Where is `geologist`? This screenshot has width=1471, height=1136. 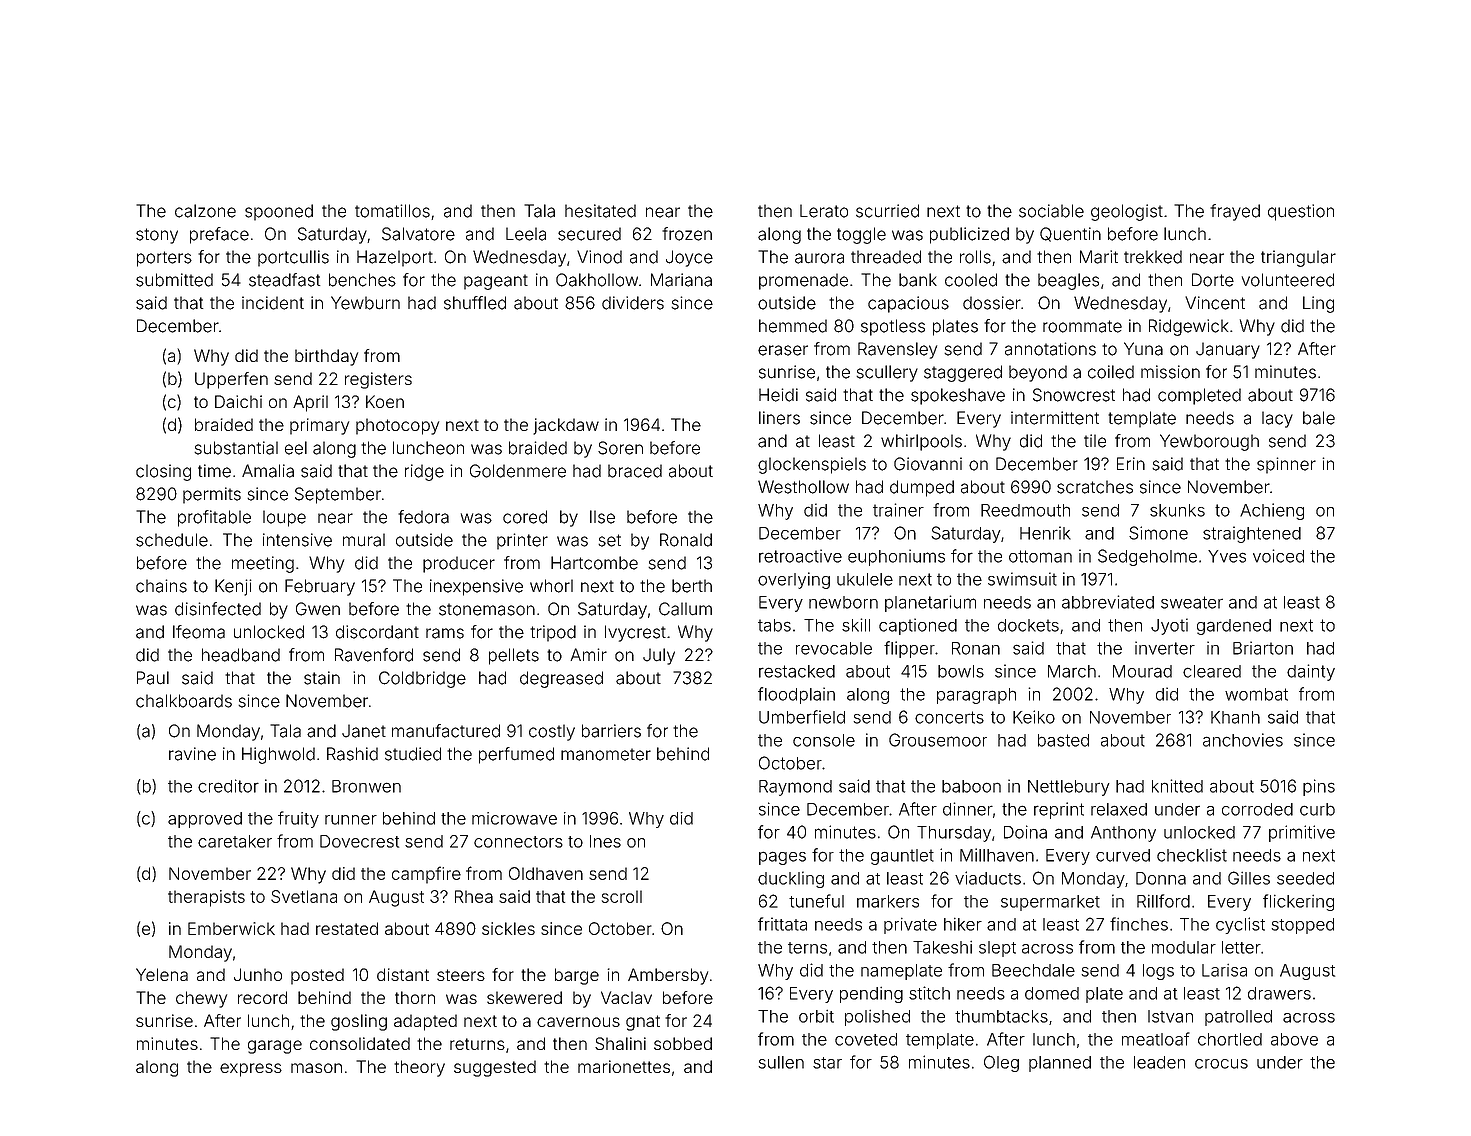 geologist is located at coordinates (1127, 212).
